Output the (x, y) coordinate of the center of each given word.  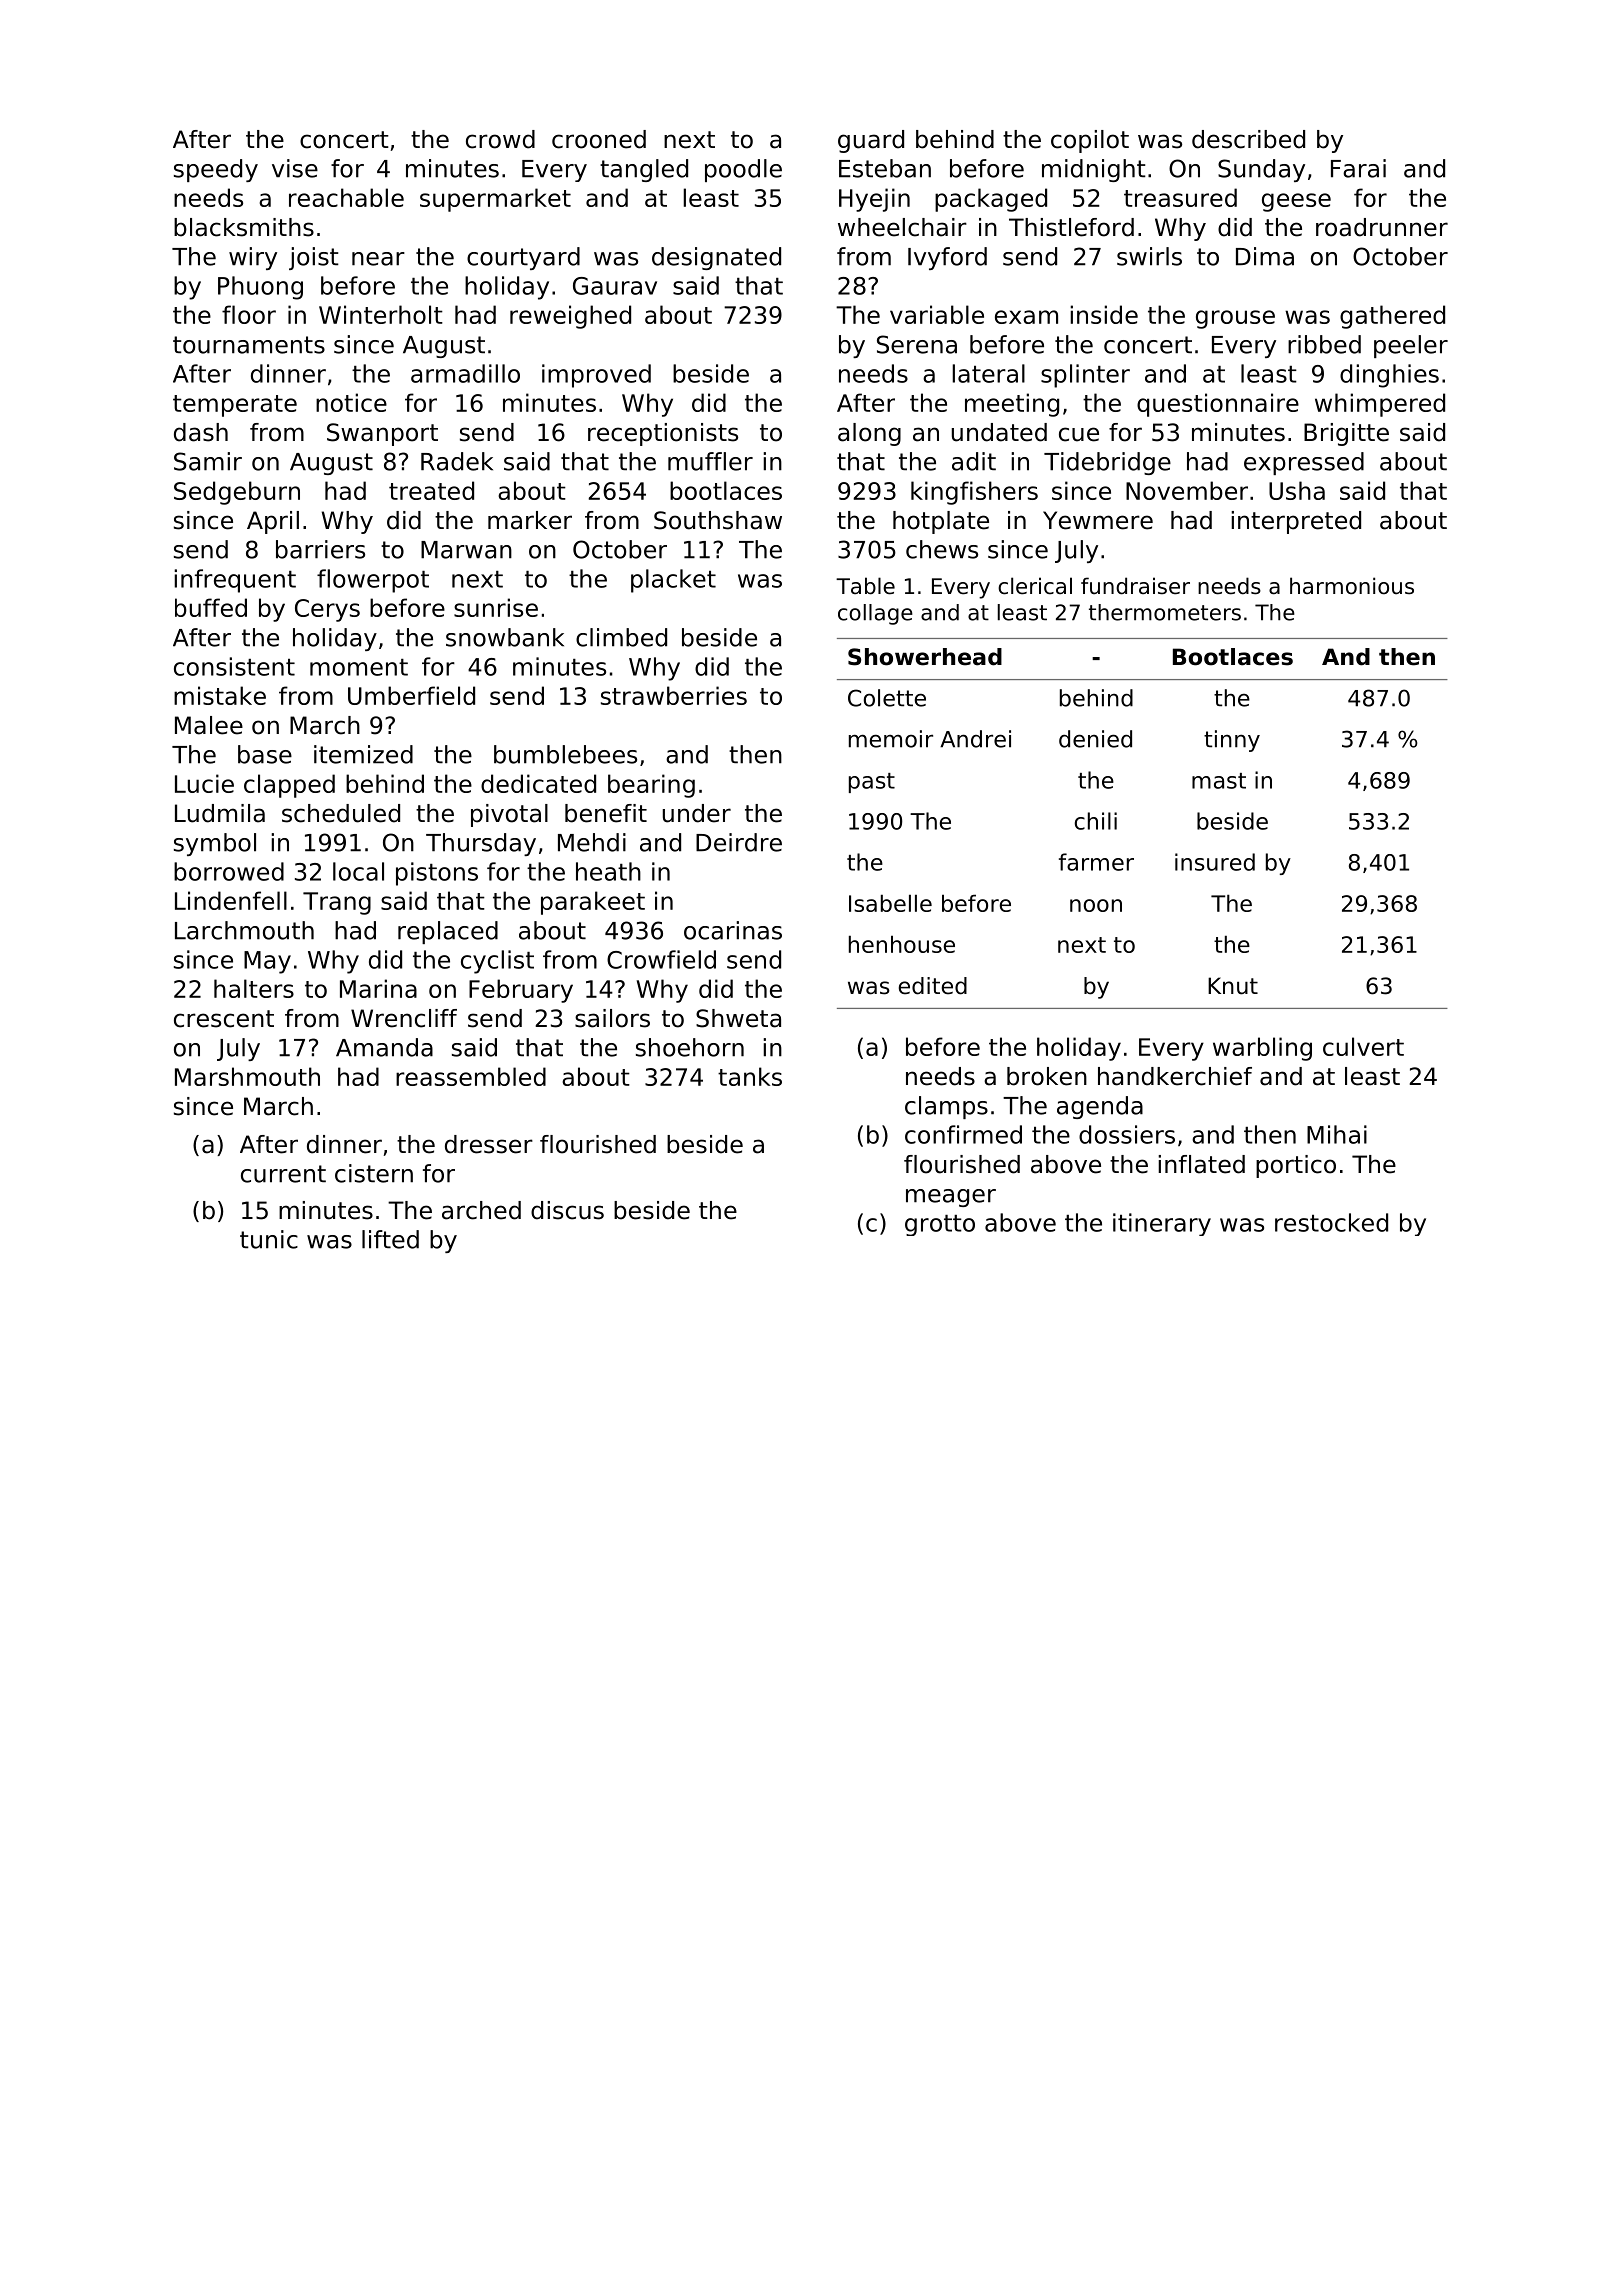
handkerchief (1175, 1076)
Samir (208, 461)
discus (567, 1210)
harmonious (1352, 586)
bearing (651, 786)
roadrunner (1382, 227)
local (358, 871)
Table (865, 586)
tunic (269, 1239)
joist (314, 258)
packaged (991, 200)
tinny (1232, 741)
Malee (209, 725)
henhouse (902, 944)
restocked (1331, 1222)
